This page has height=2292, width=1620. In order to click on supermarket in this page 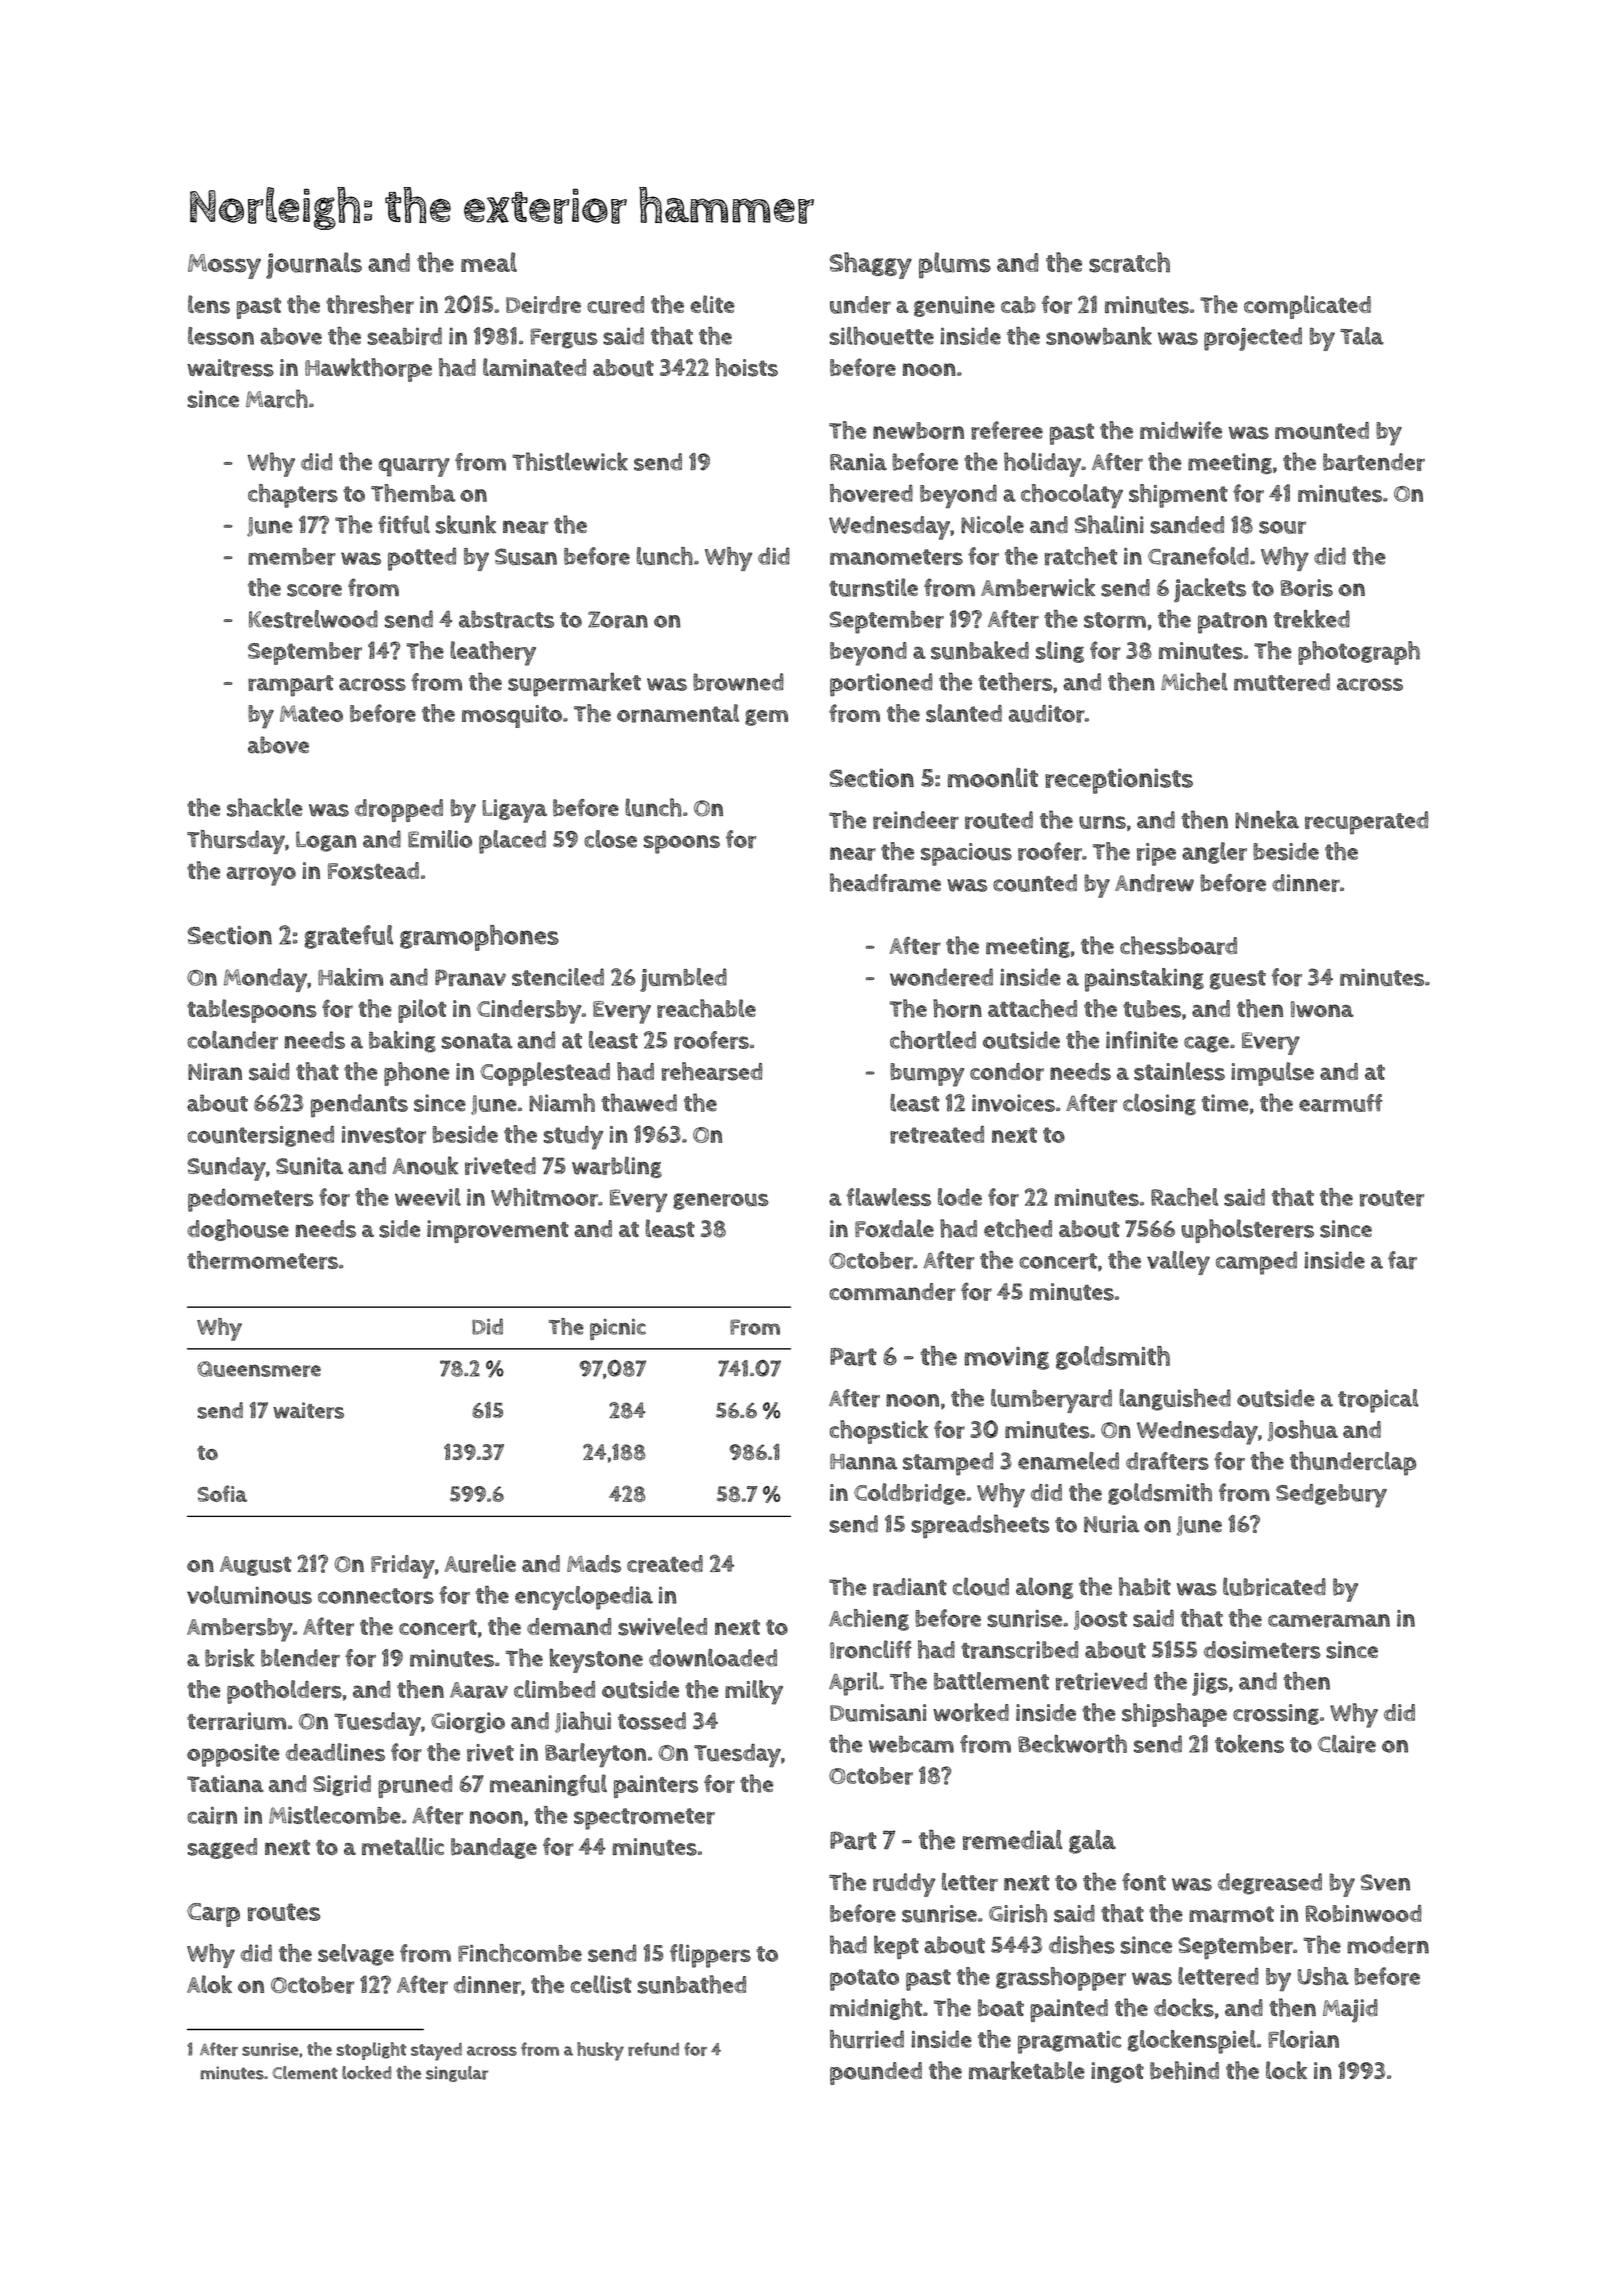, I will do `click(574, 685)`.
